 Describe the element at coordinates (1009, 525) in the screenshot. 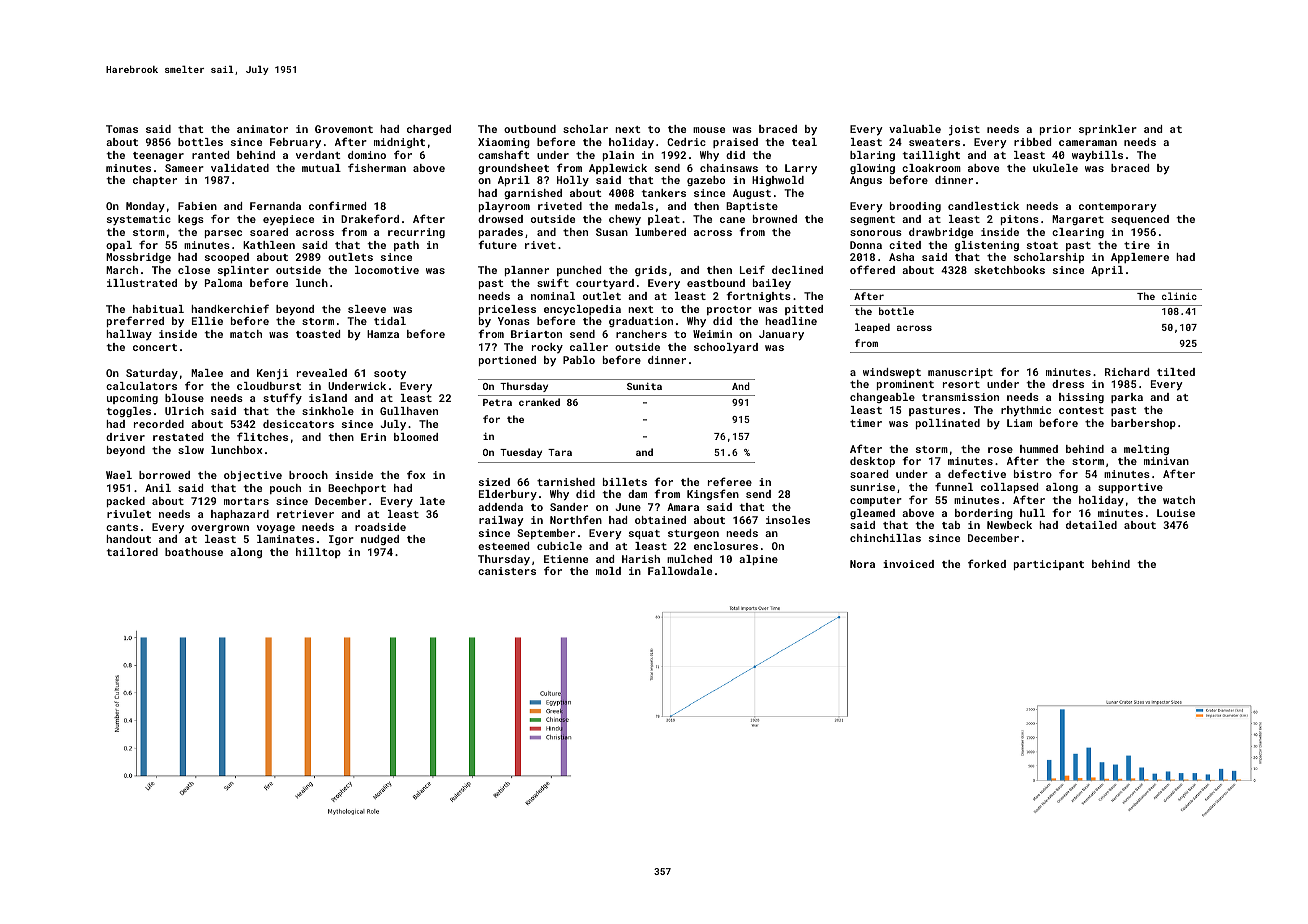

I see `Newbeck` at that location.
